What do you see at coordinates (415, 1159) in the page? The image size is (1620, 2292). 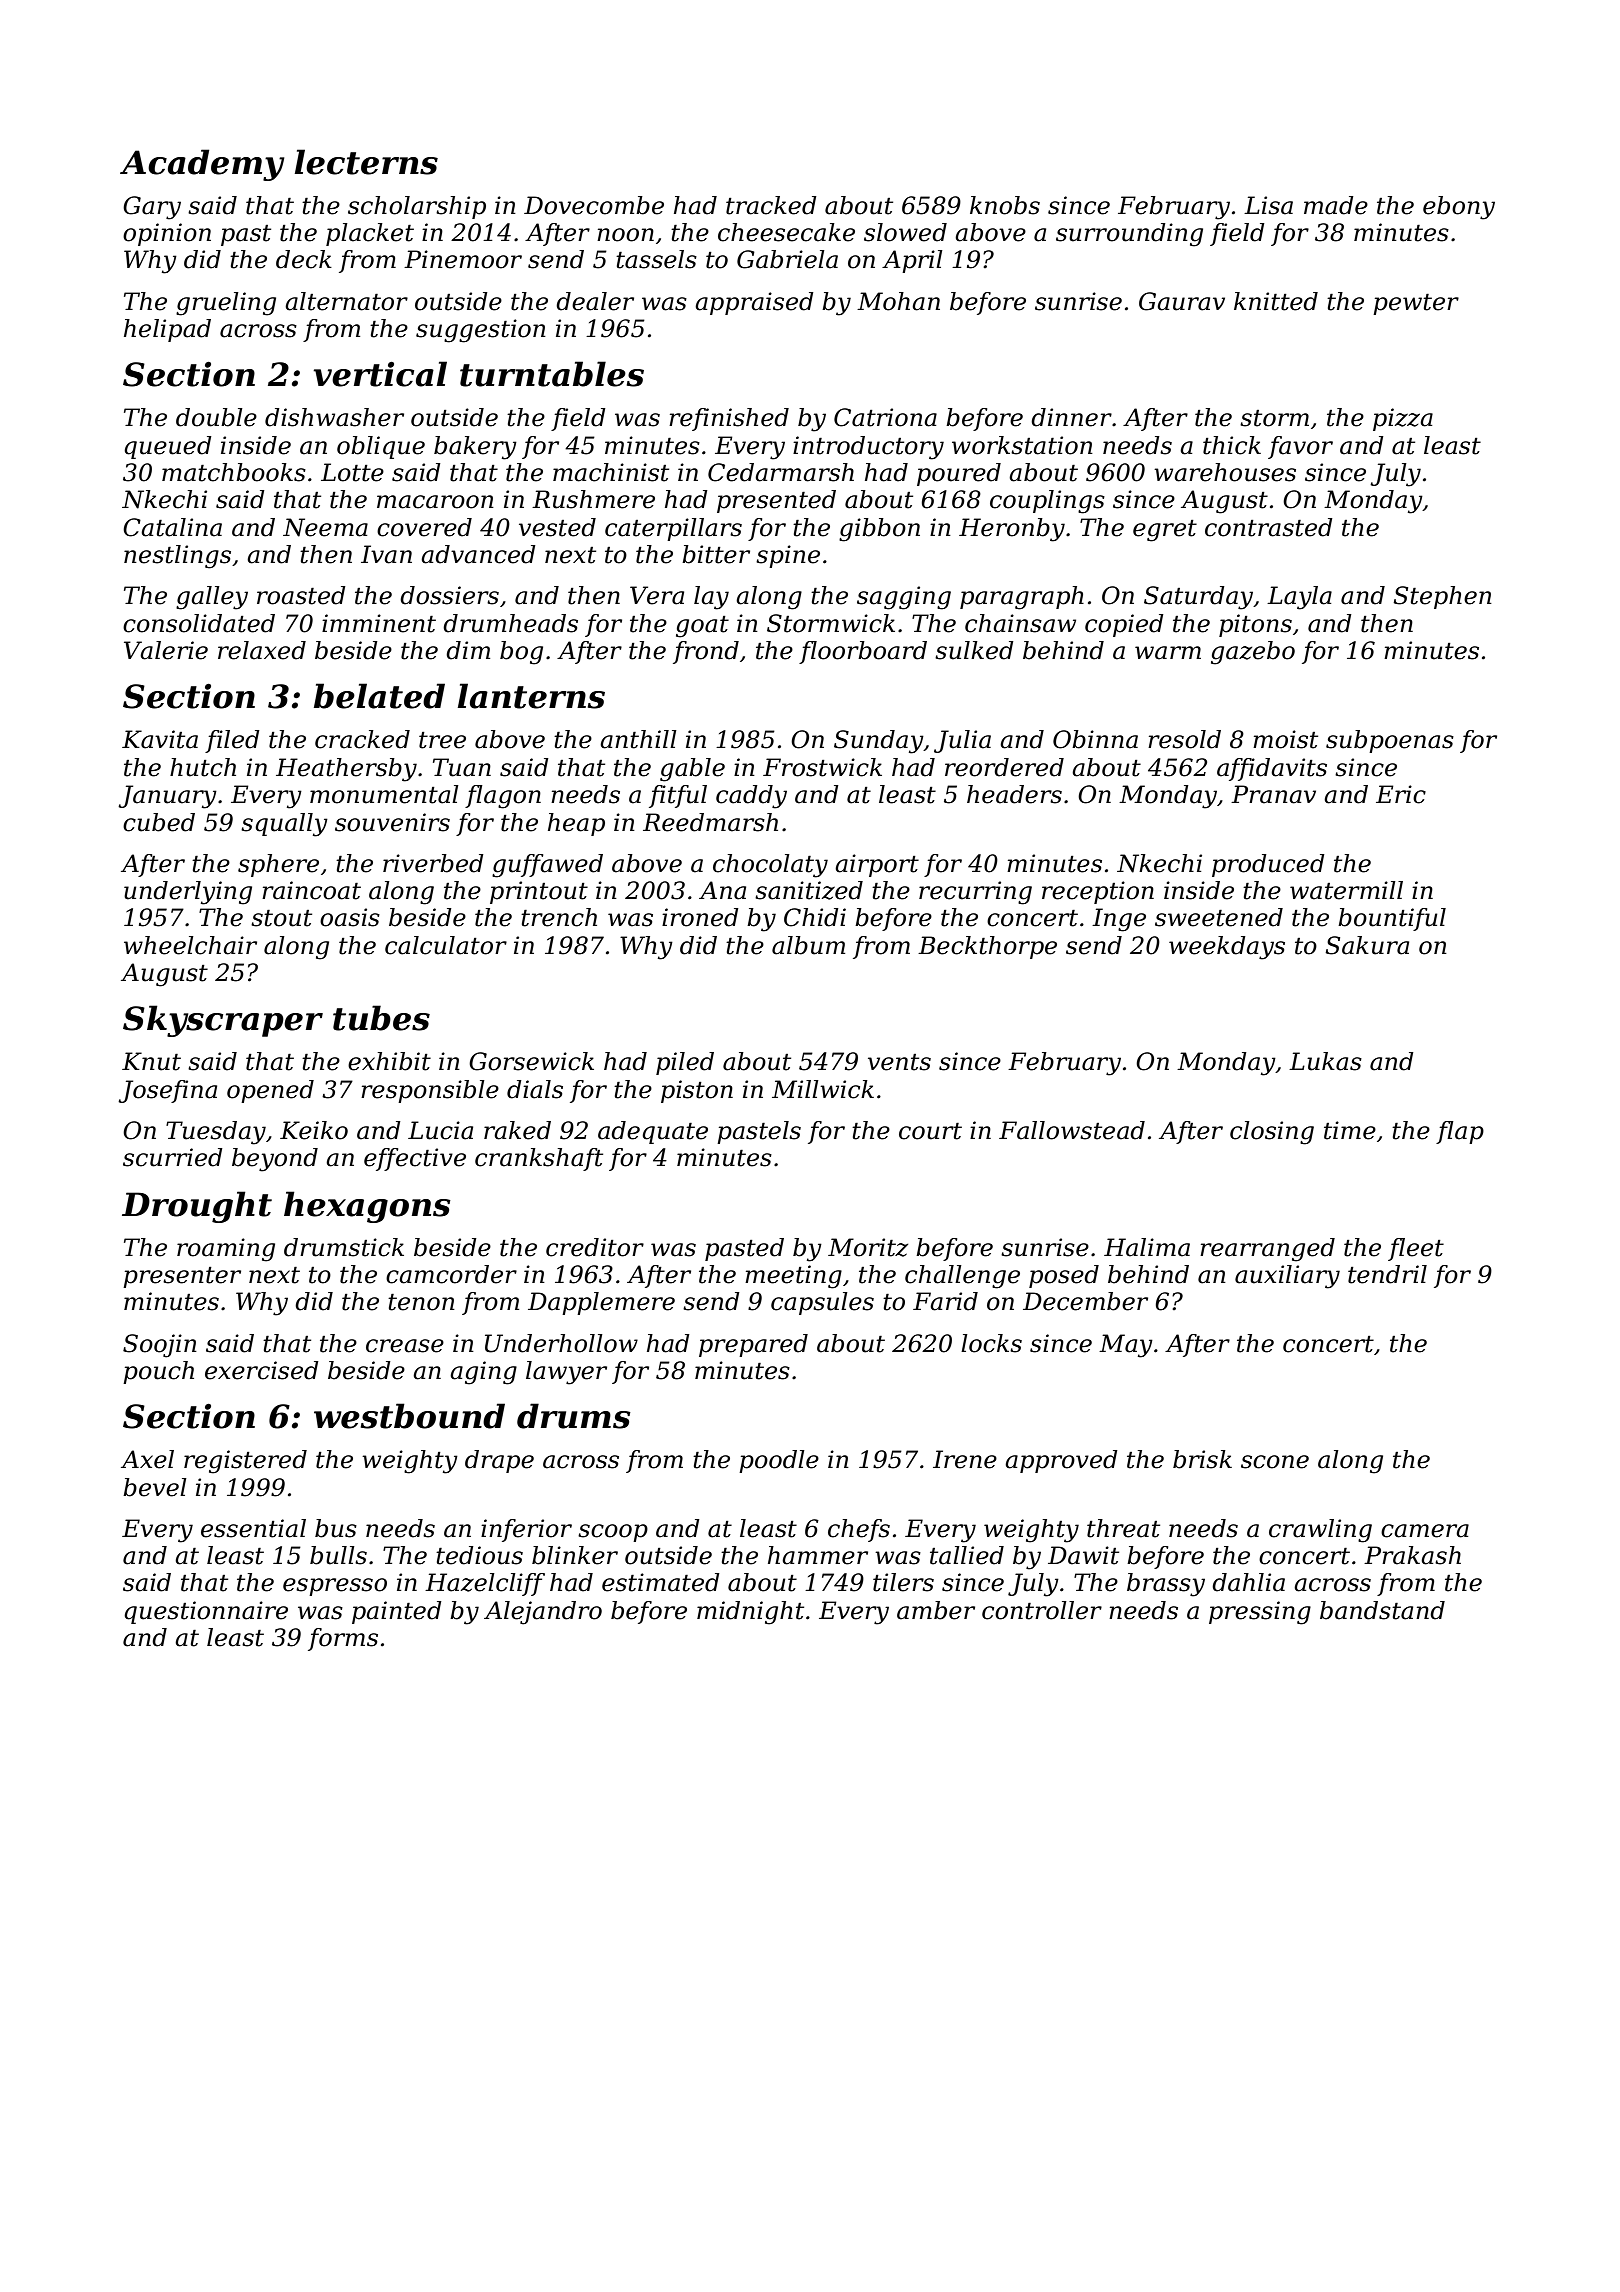 I see `effective` at bounding box center [415, 1159].
